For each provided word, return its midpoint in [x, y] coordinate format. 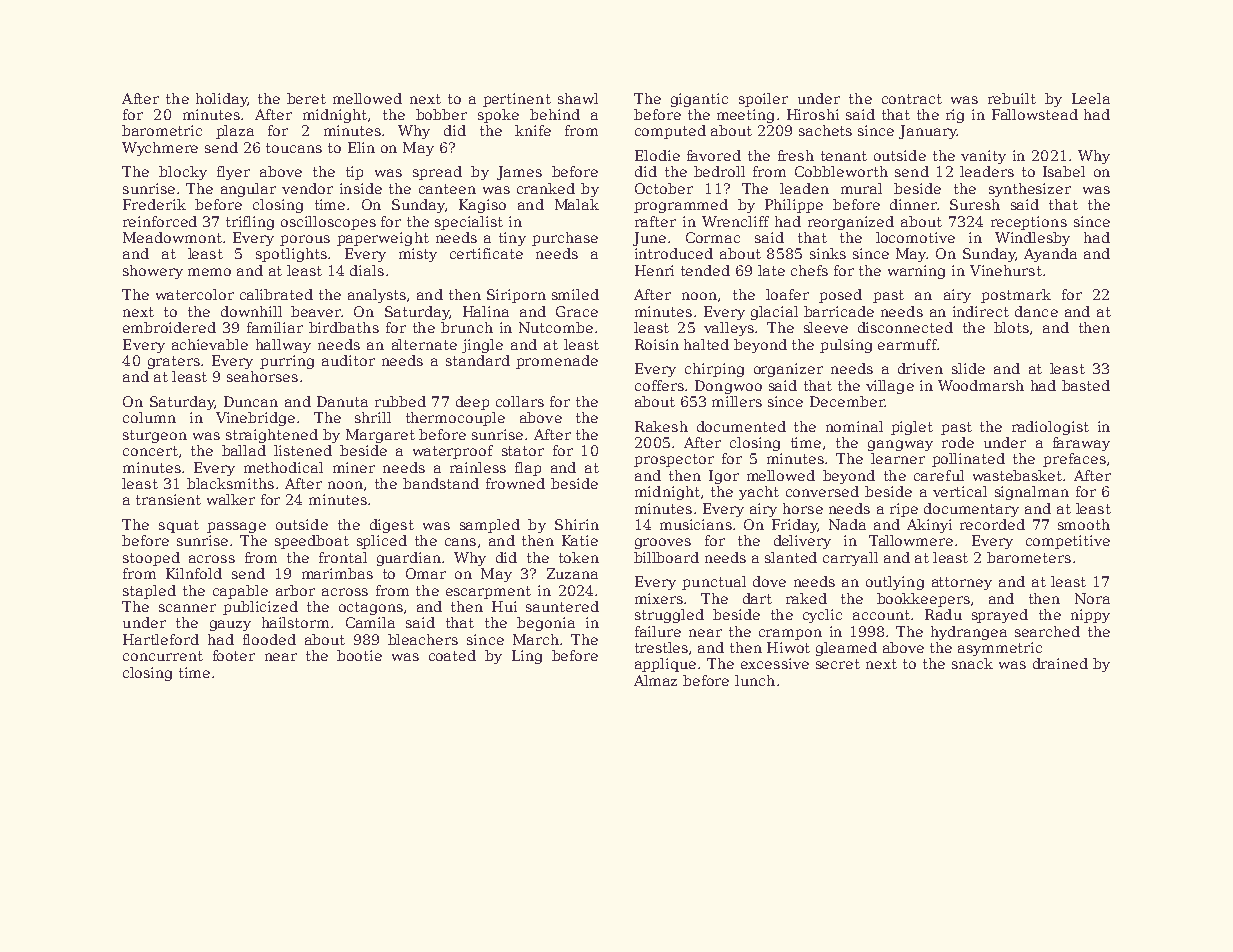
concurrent [163, 656]
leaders [987, 171]
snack [972, 663]
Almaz [655, 680]
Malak [577, 204]
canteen [447, 189]
